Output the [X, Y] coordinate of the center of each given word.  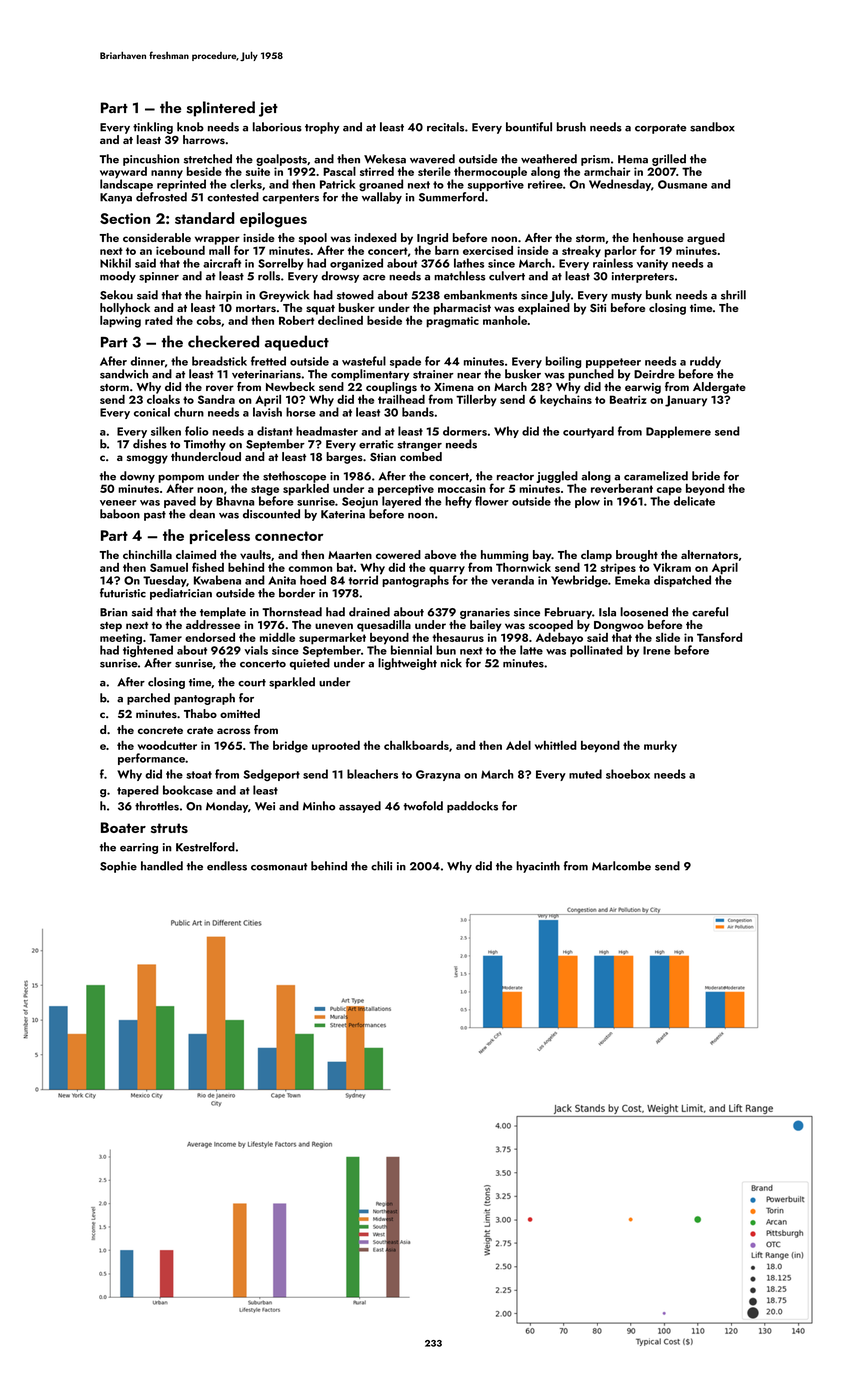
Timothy [205, 445]
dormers [465, 431]
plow [587, 502]
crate [200, 730]
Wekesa [385, 159]
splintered [221, 109]
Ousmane [682, 184]
